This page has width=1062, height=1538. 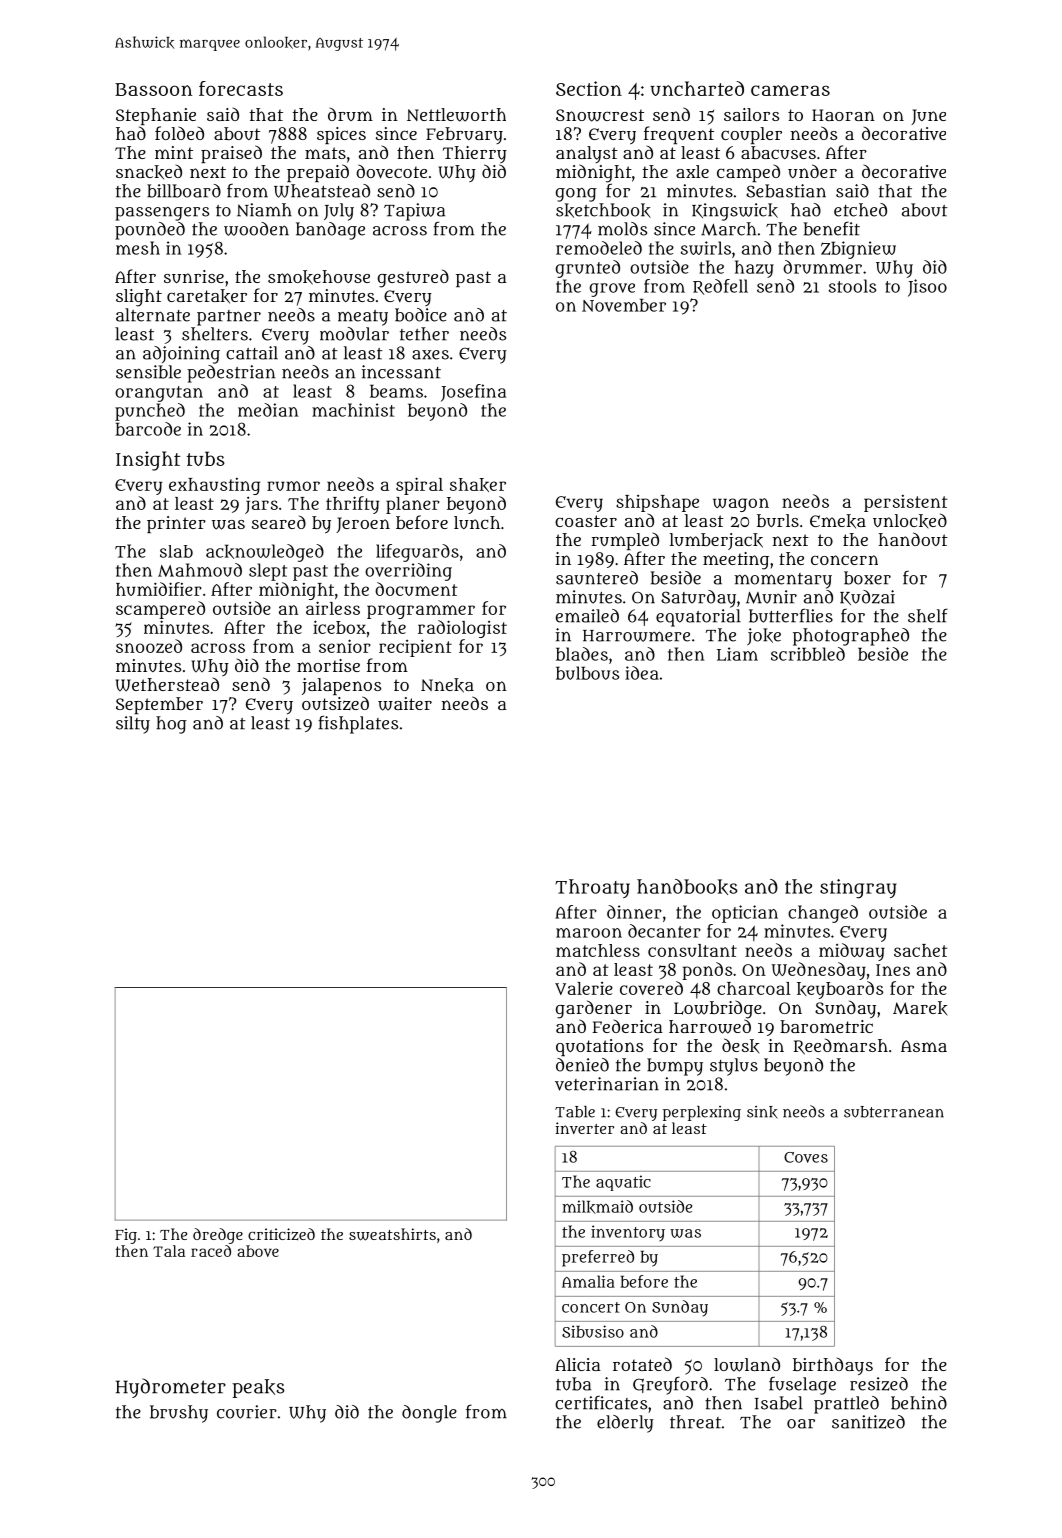 What do you see at coordinates (247, 1412) in the page?
I see `courier` at bounding box center [247, 1412].
